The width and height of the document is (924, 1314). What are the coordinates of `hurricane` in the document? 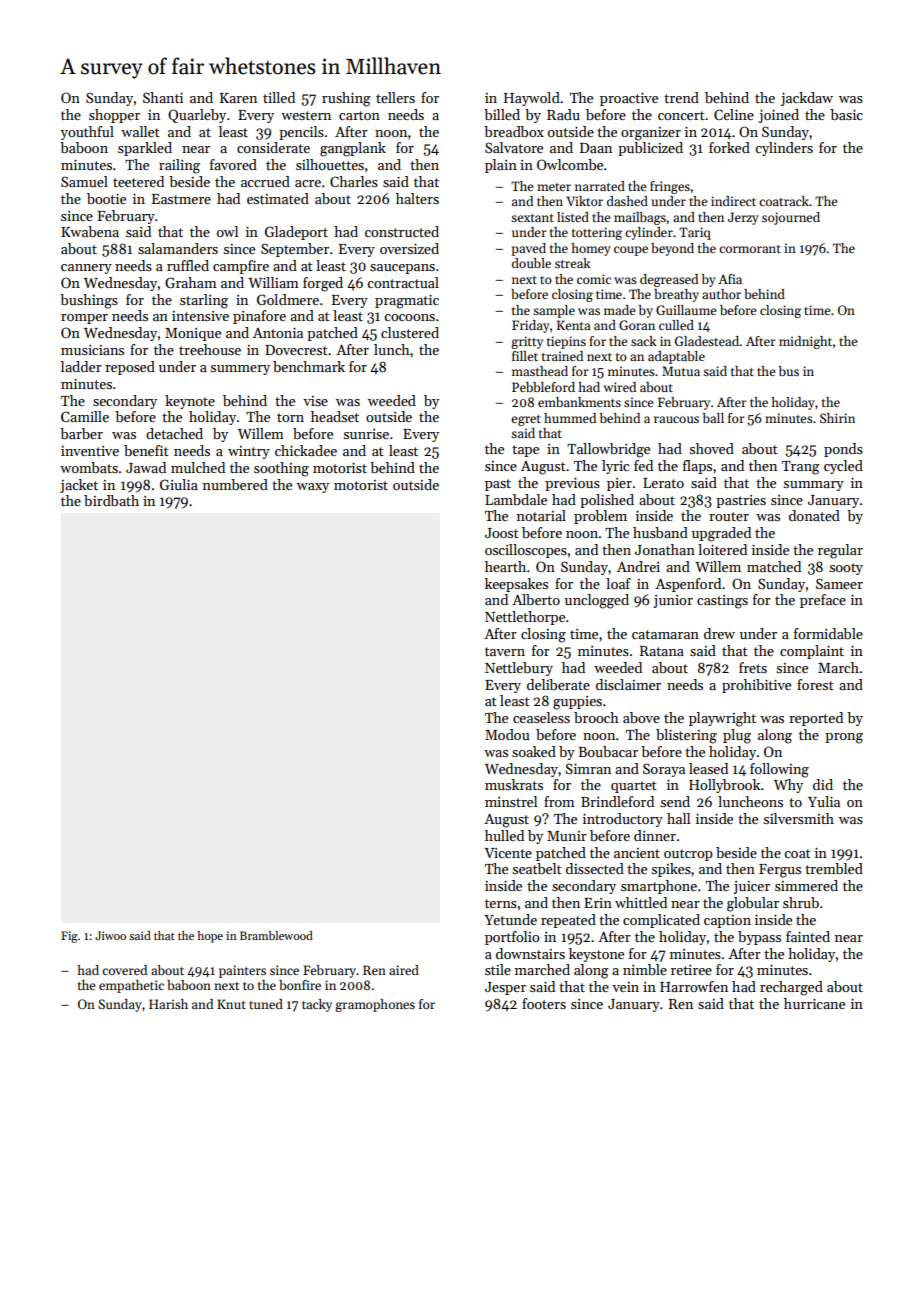 It's located at (814, 1003).
